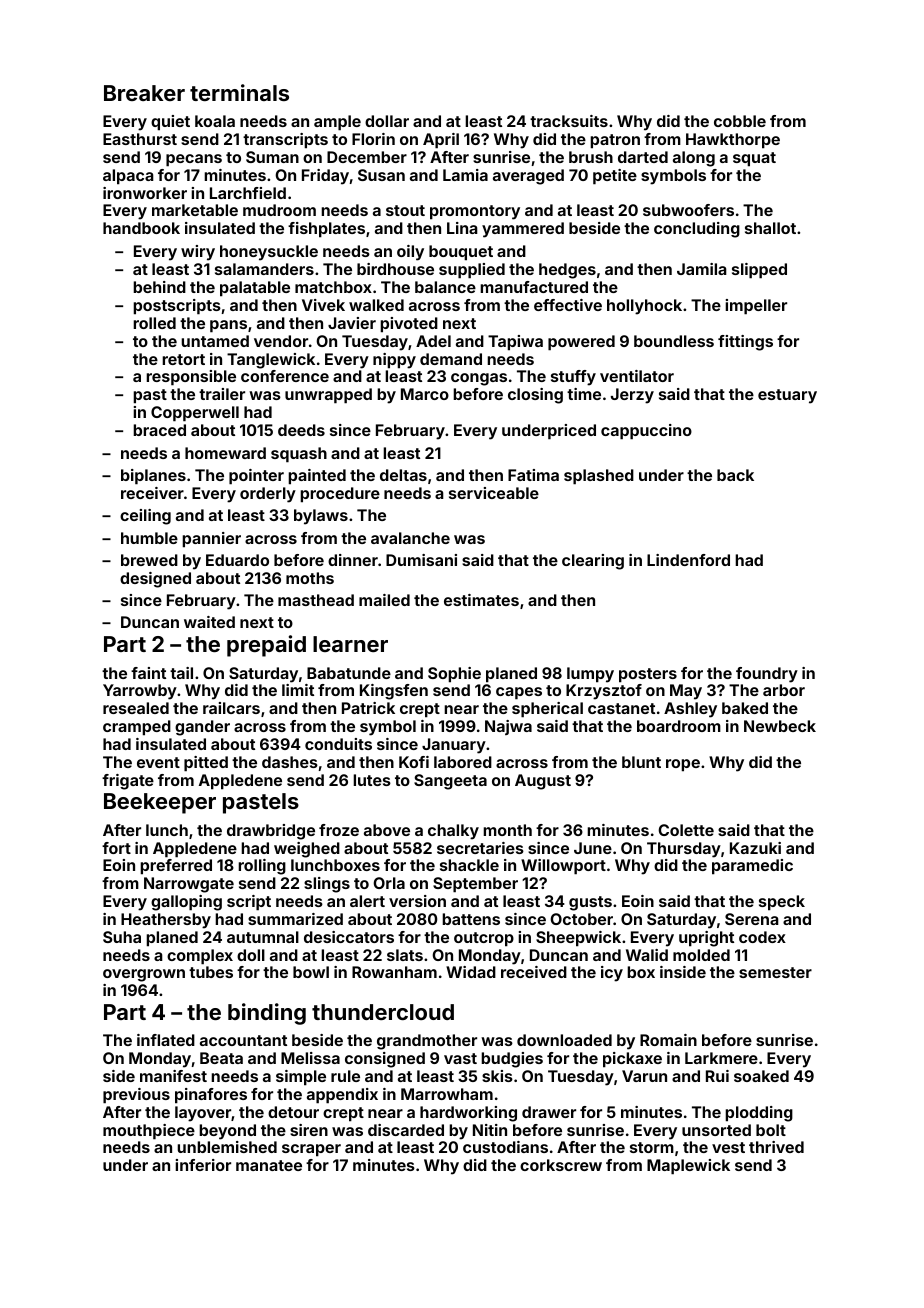  Describe the element at coordinates (153, 477) in the page. I see `biplanes` at that location.
